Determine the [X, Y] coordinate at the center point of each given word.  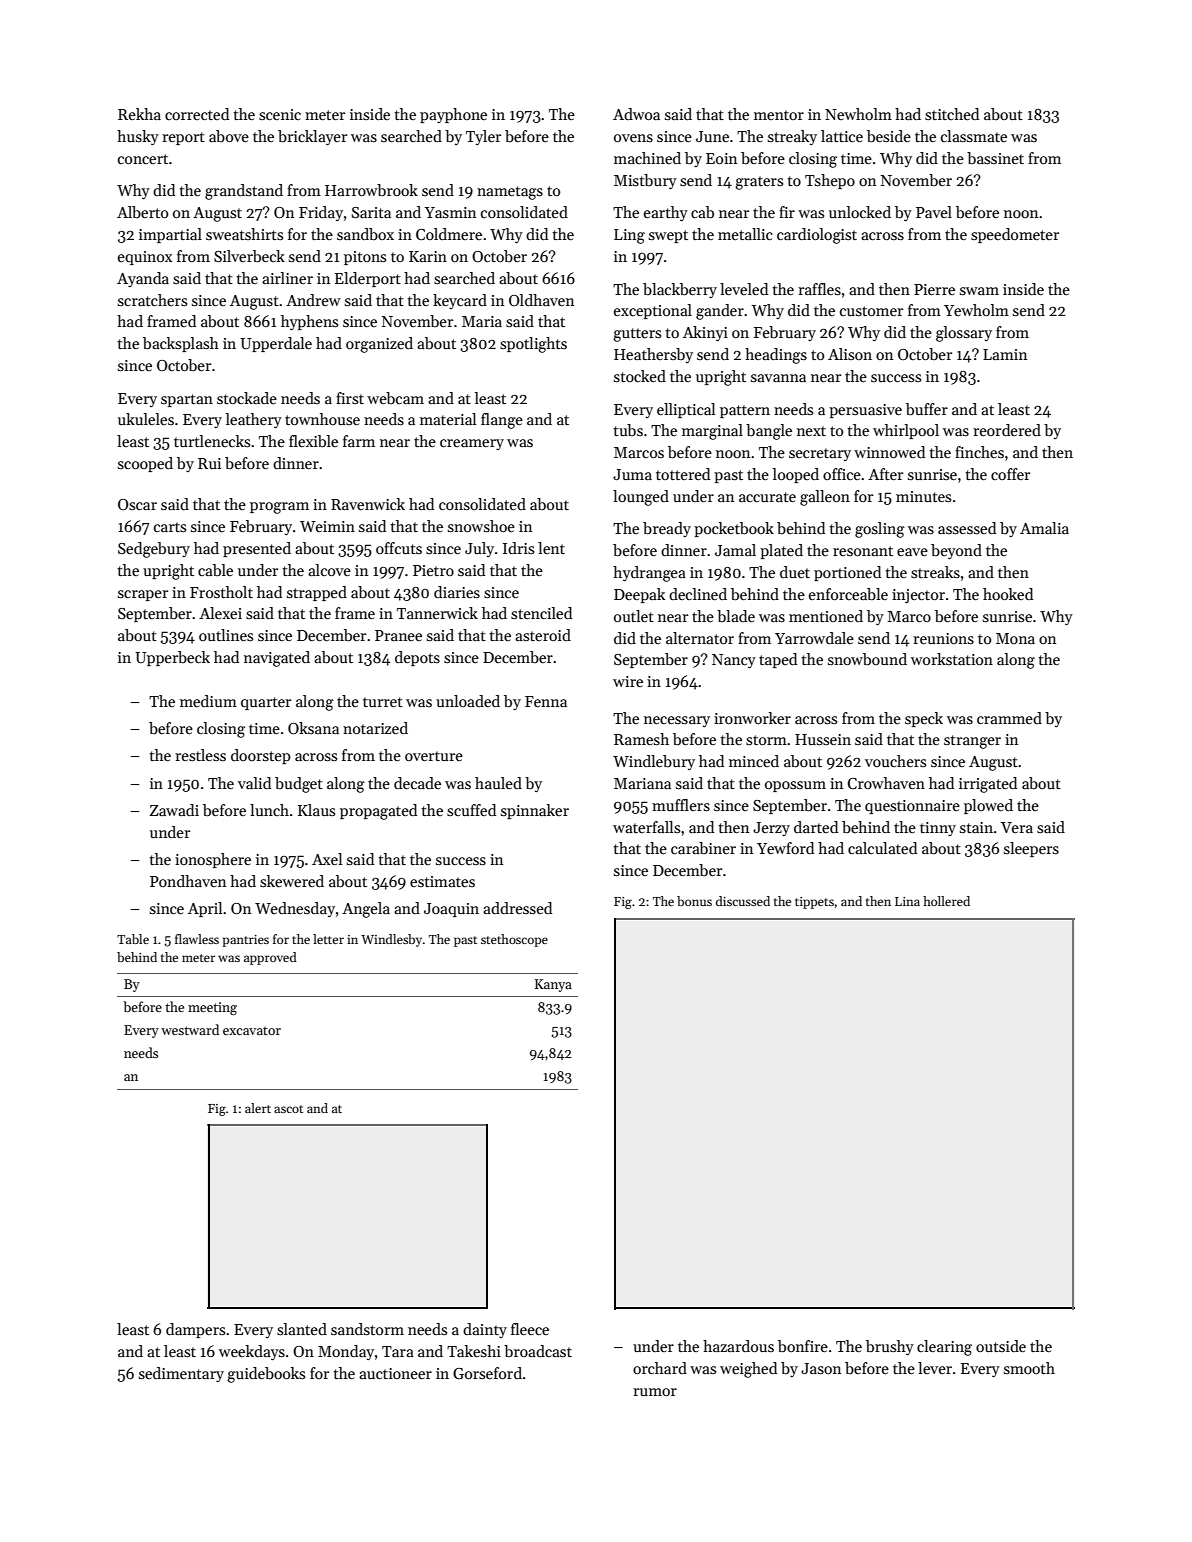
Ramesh [641, 739]
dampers [195, 1330]
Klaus [316, 810]
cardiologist [817, 236]
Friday [321, 213]
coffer [1010, 474]
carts [170, 527]
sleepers [1031, 849]
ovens [633, 138]
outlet [634, 616]
